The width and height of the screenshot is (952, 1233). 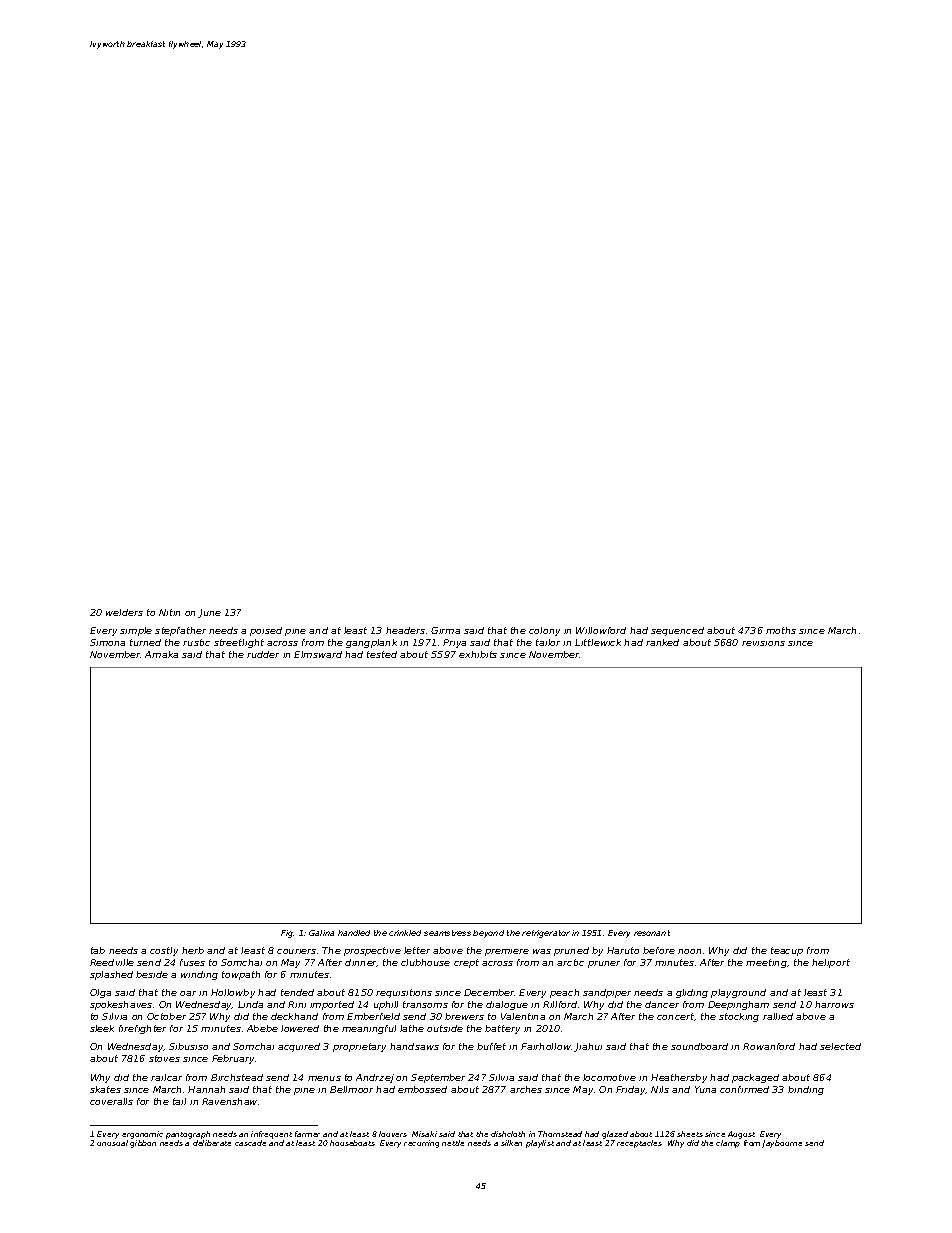 What do you see at coordinates (782, 1144) in the screenshot?
I see `Jaybourne` at bounding box center [782, 1144].
